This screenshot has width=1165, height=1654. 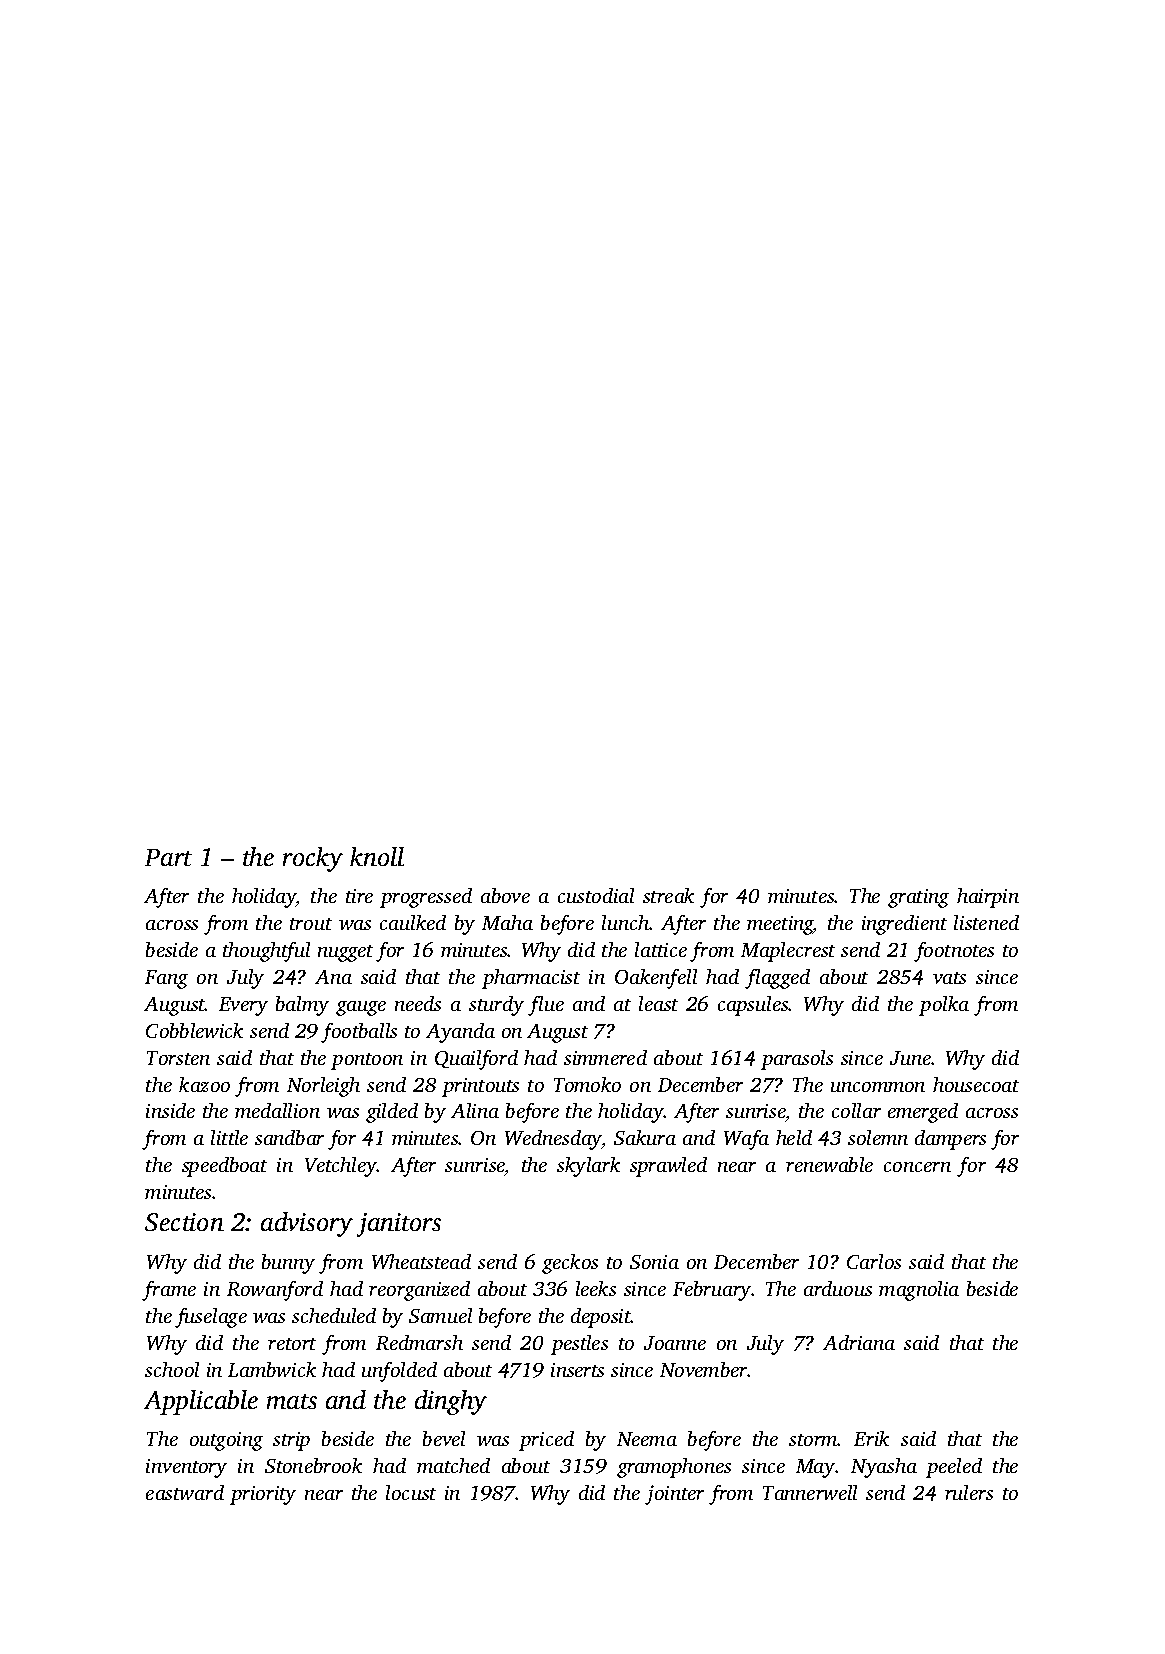 What do you see at coordinates (605, 1057) in the screenshot?
I see `simmered` at bounding box center [605, 1057].
